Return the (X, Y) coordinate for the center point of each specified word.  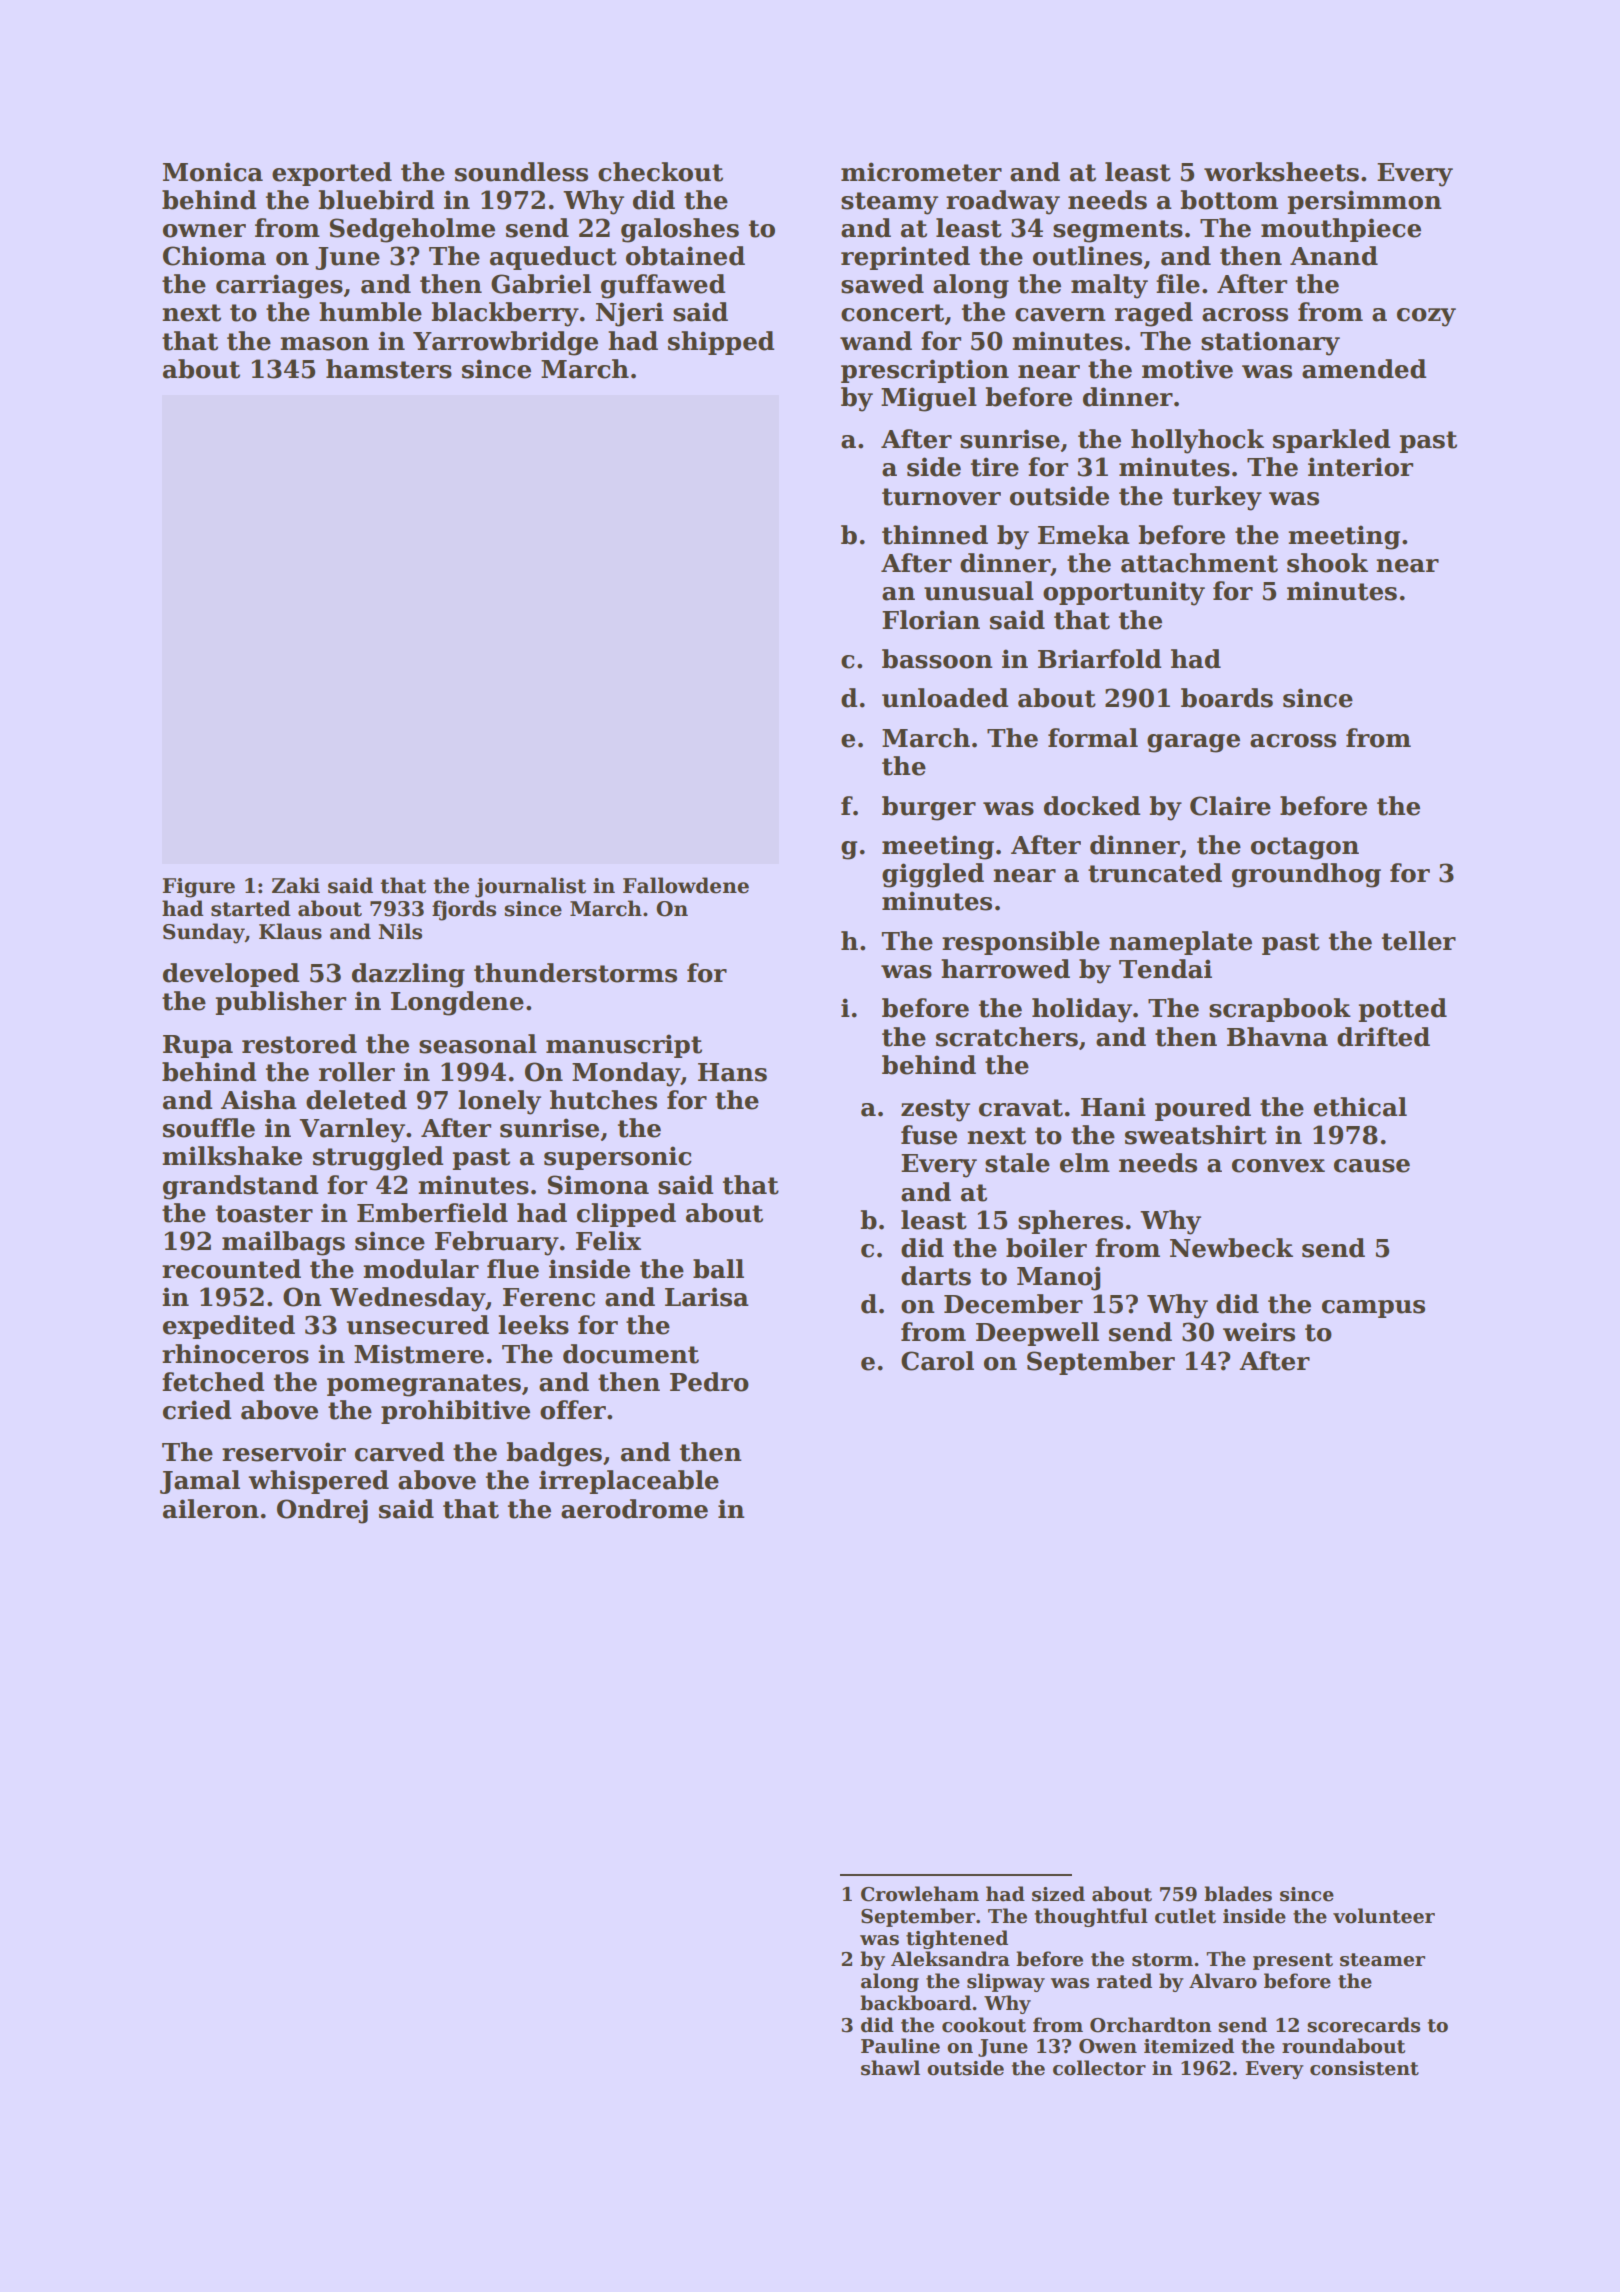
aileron (211, 1509)
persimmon (1364, 202)
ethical (1360, 1107)
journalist (530, 887)
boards (1227, 698)
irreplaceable (629, 1482)
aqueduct (553, 258)
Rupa (198, 1046)
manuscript (624, 1046)
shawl (890, 2068)
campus (1373, 1309)
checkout (660, 172)
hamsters (389, 369)
